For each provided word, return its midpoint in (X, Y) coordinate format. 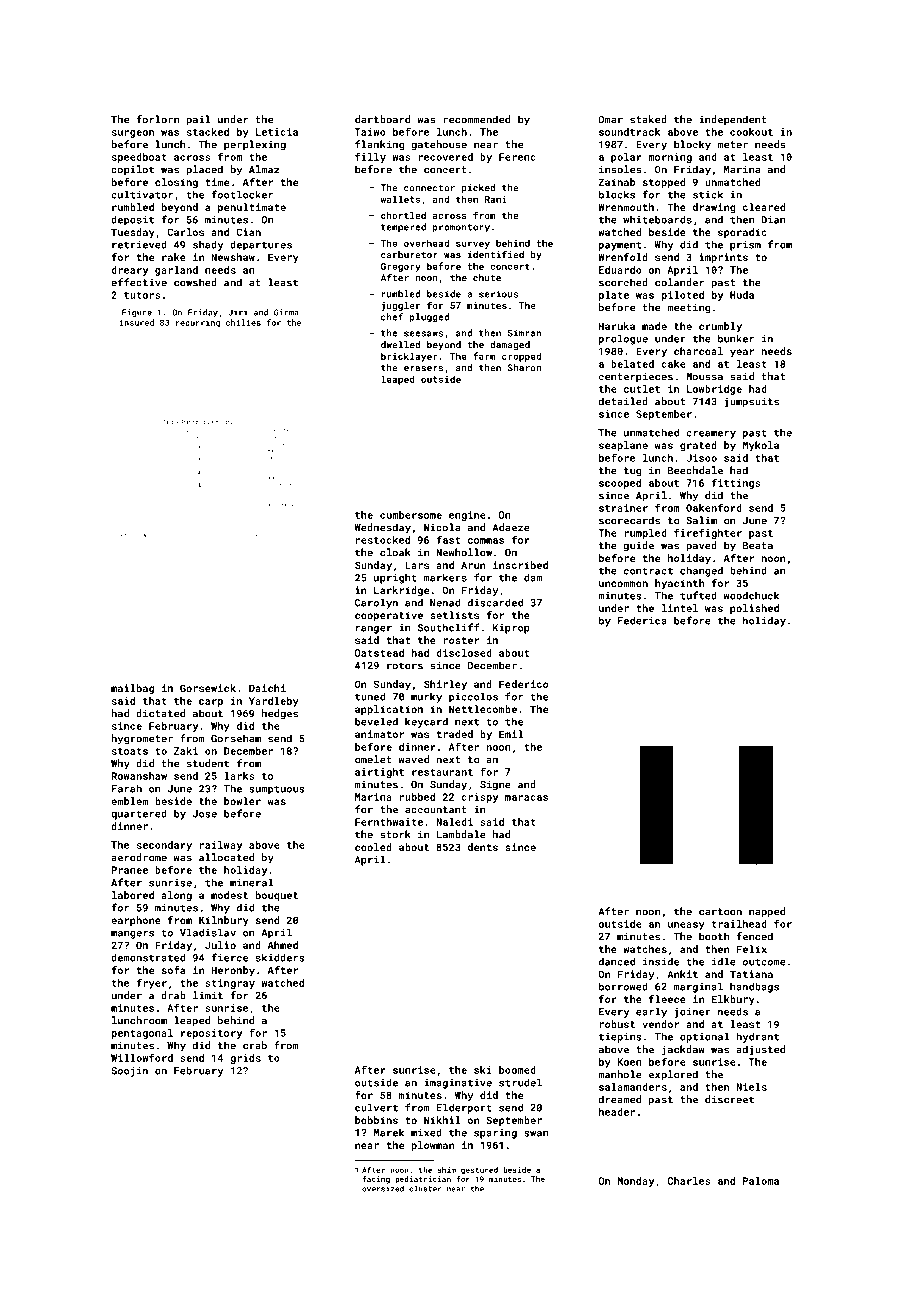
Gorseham (236, 738)
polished (754, 609)
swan (536, 1134)
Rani (496, 199)
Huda (742, 295)
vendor (660, 1024)
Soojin (129, 1072)
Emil (511, 734)
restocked (383, 540)
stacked (208, 132)
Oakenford (714, 507)
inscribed (520, 565)
